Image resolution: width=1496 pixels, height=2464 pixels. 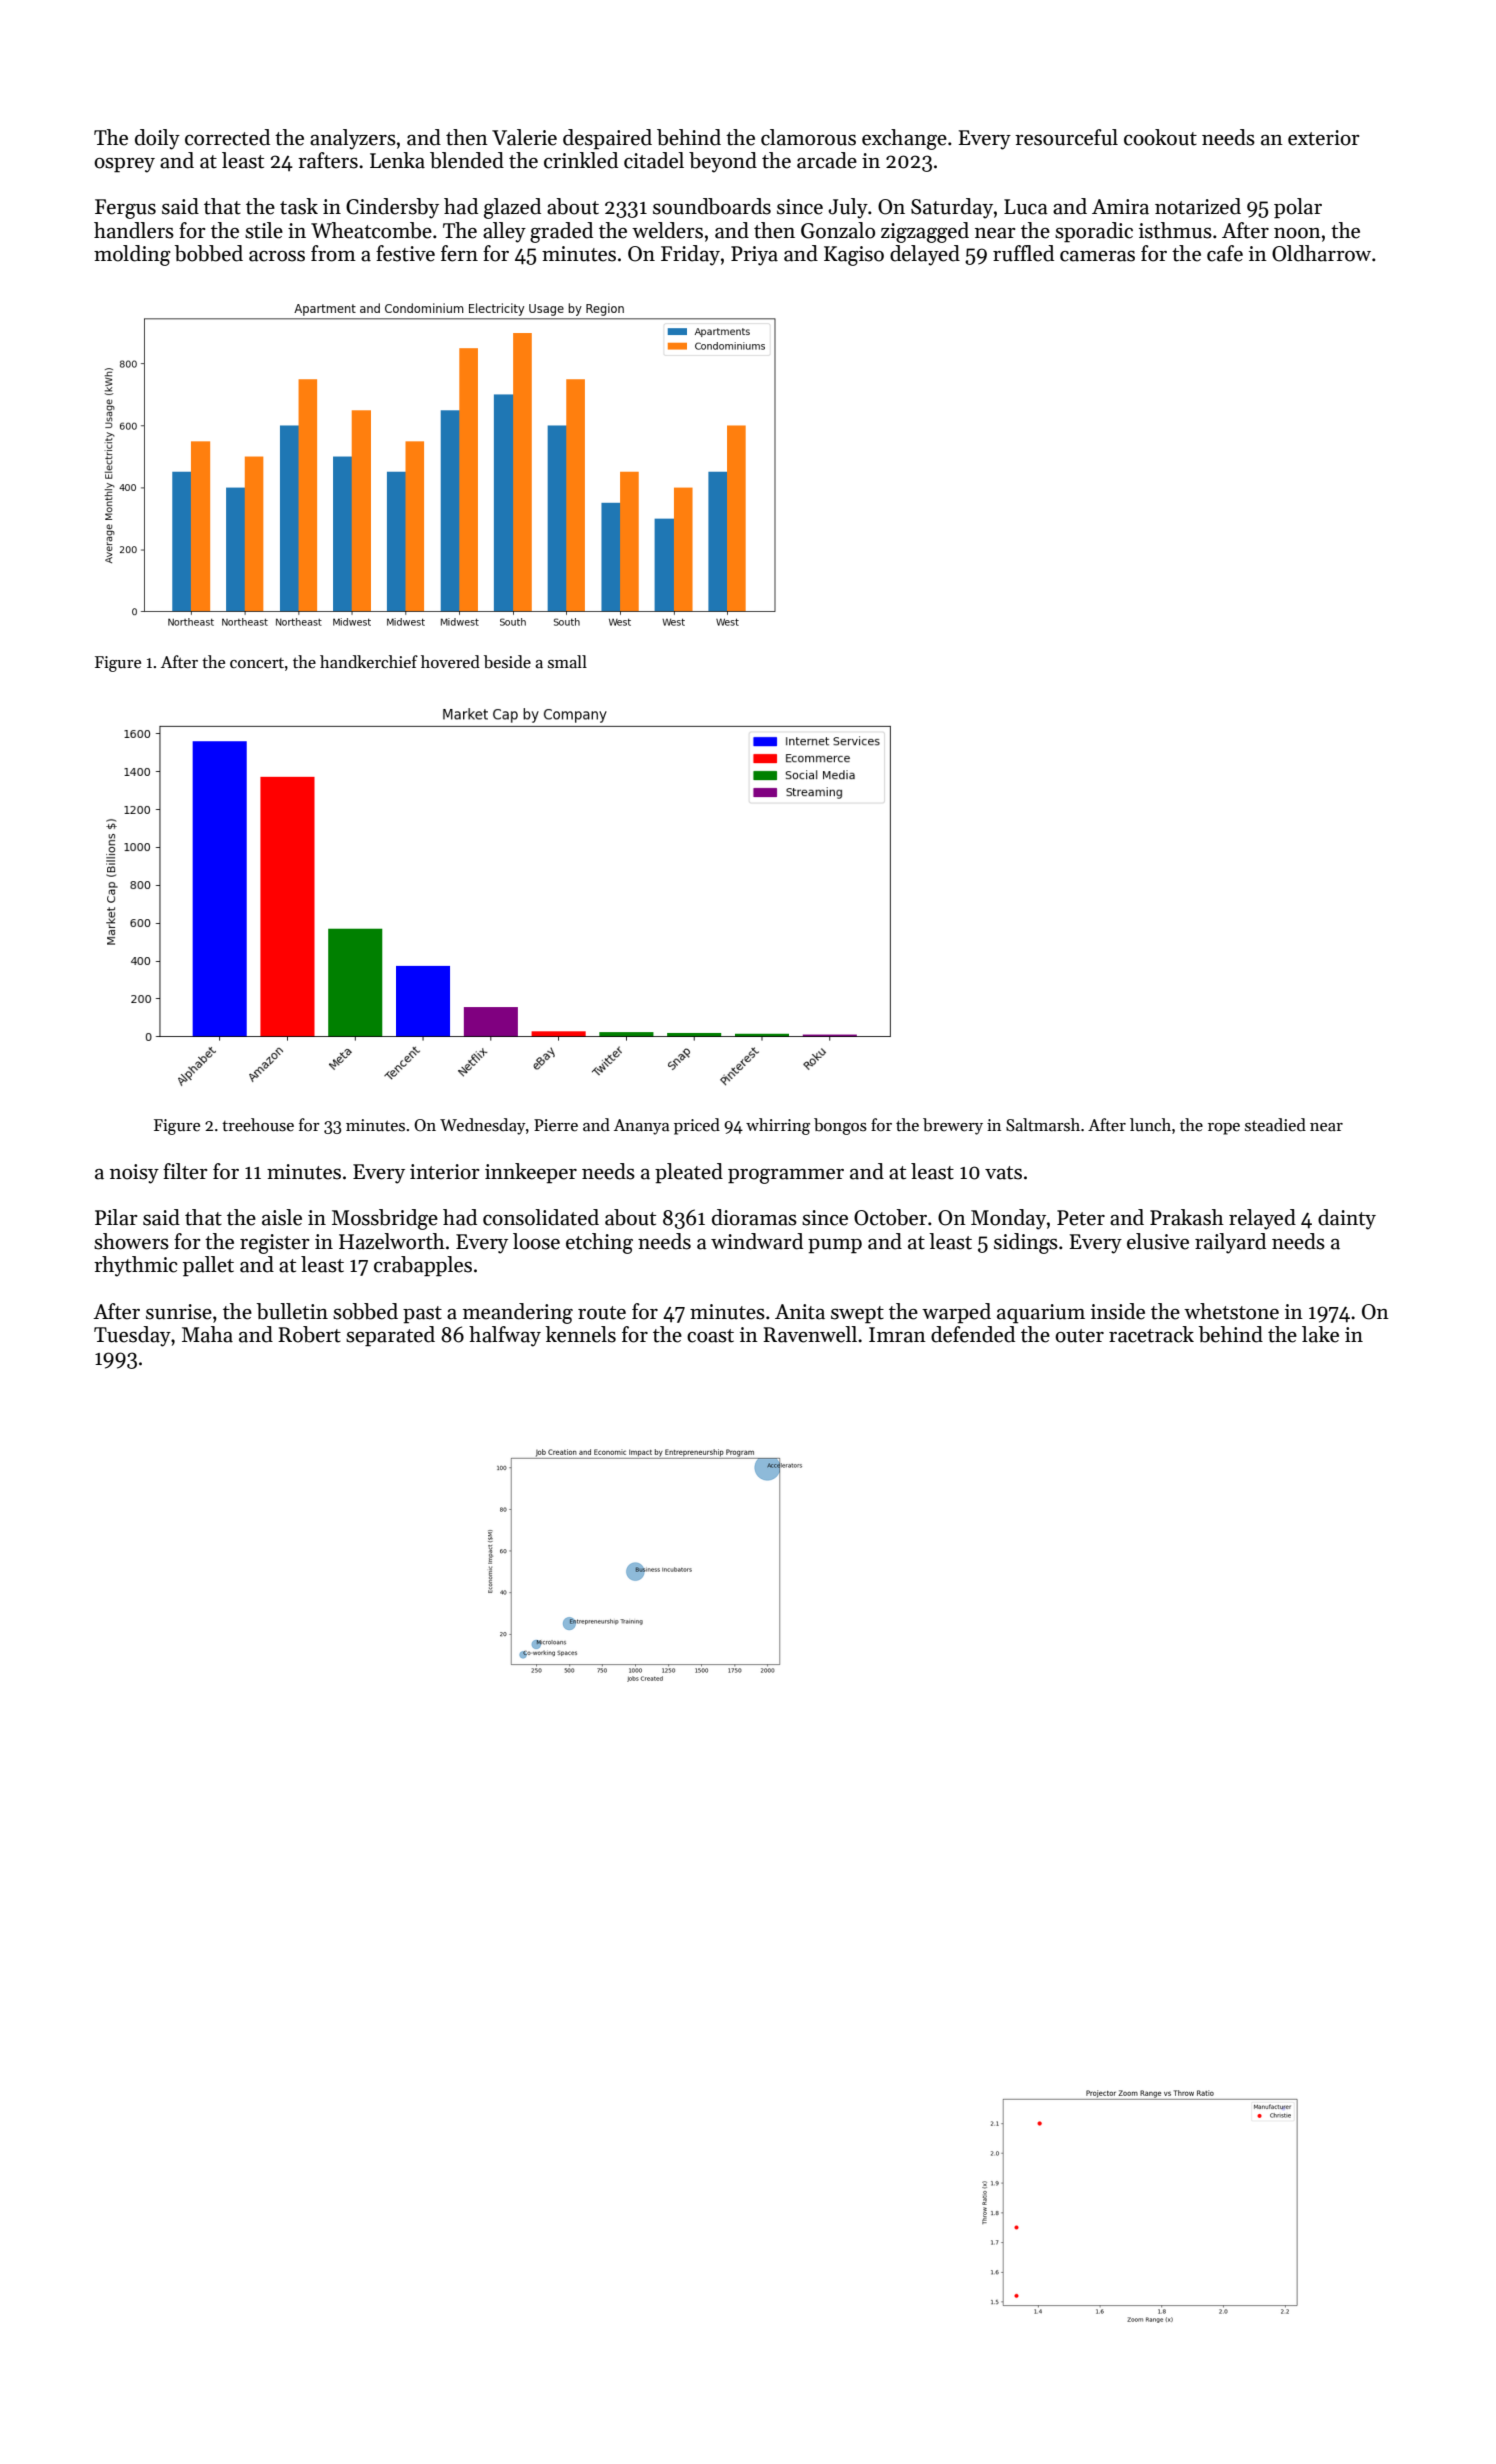 What do you see at coordinates (385, 1219) in the image?
I see `Mossbridge` at bounding box center [385, 1219].
